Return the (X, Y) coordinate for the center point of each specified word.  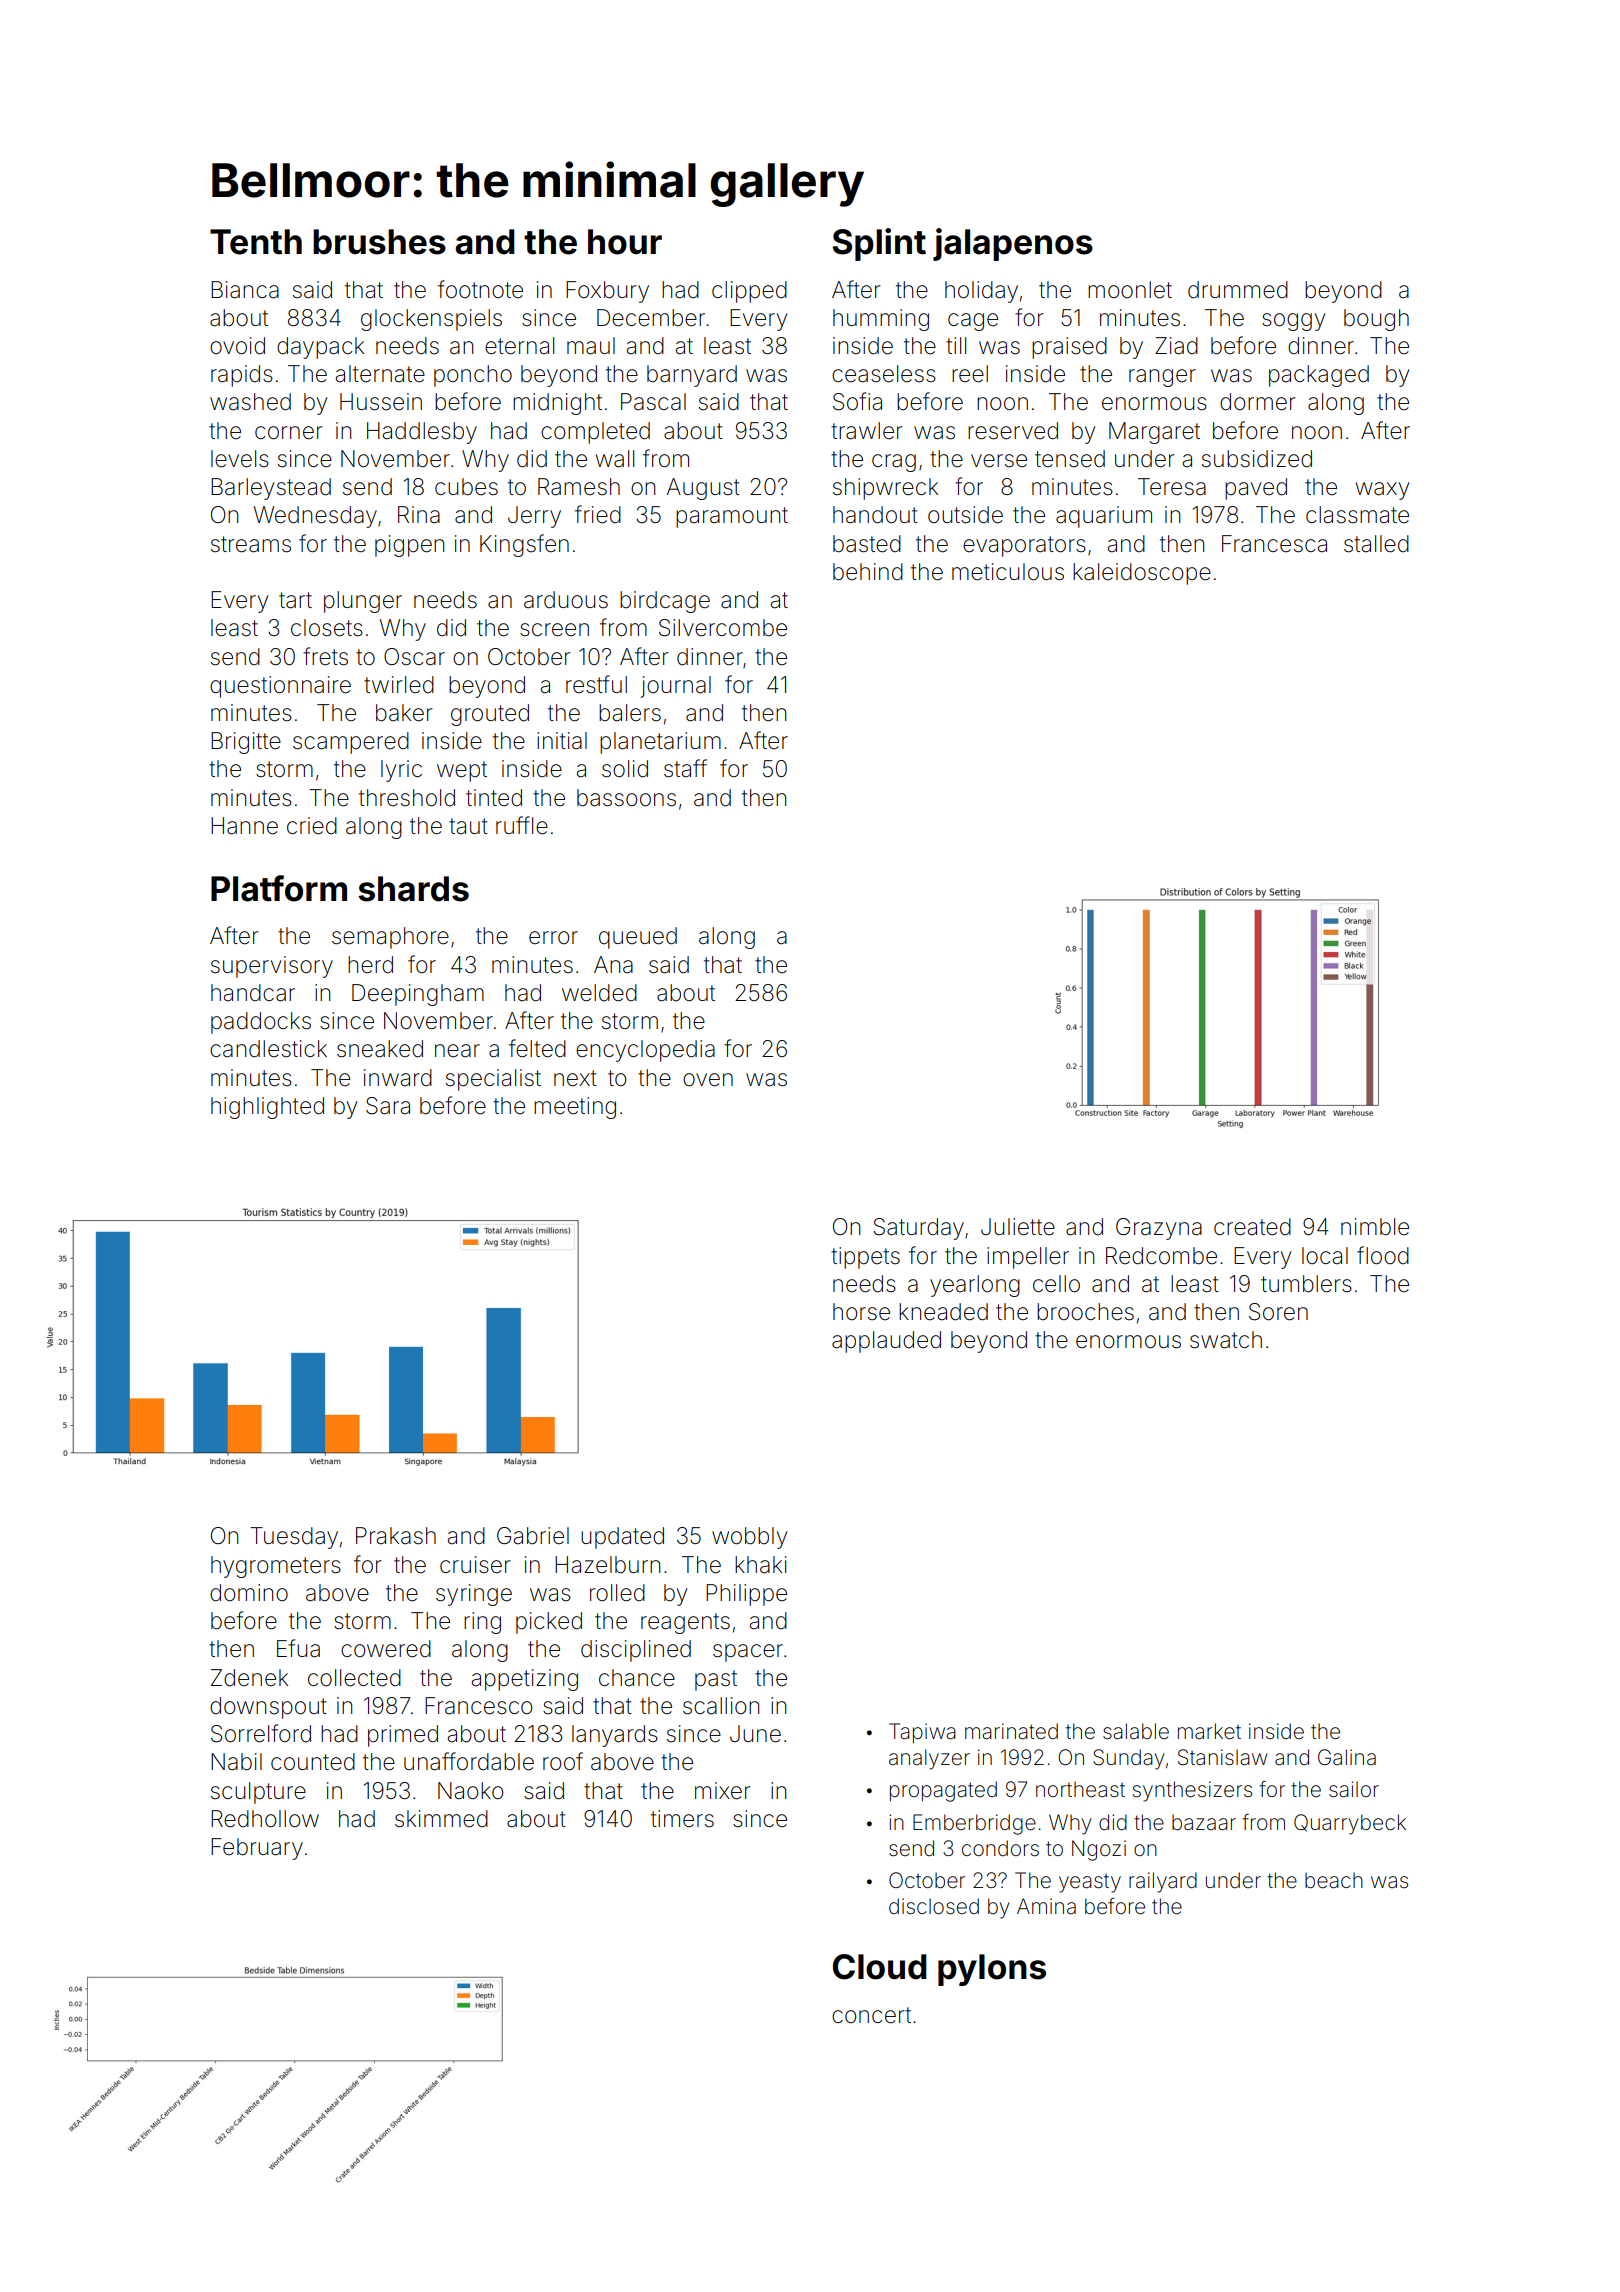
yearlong (975, 1286)
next (575, 1078)
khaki (761, 1565)
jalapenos (1013, 244)
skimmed (441, 1819)
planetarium (660, 743)
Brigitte (246, 743)
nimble (1375, 1227)
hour (625, 242)
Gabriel (533, 1536)
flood (1383, 1255)
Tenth (256, 242)
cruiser (475, 1565)
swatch (1226, 1340)
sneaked (380, 1049)
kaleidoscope (1142, 574)
